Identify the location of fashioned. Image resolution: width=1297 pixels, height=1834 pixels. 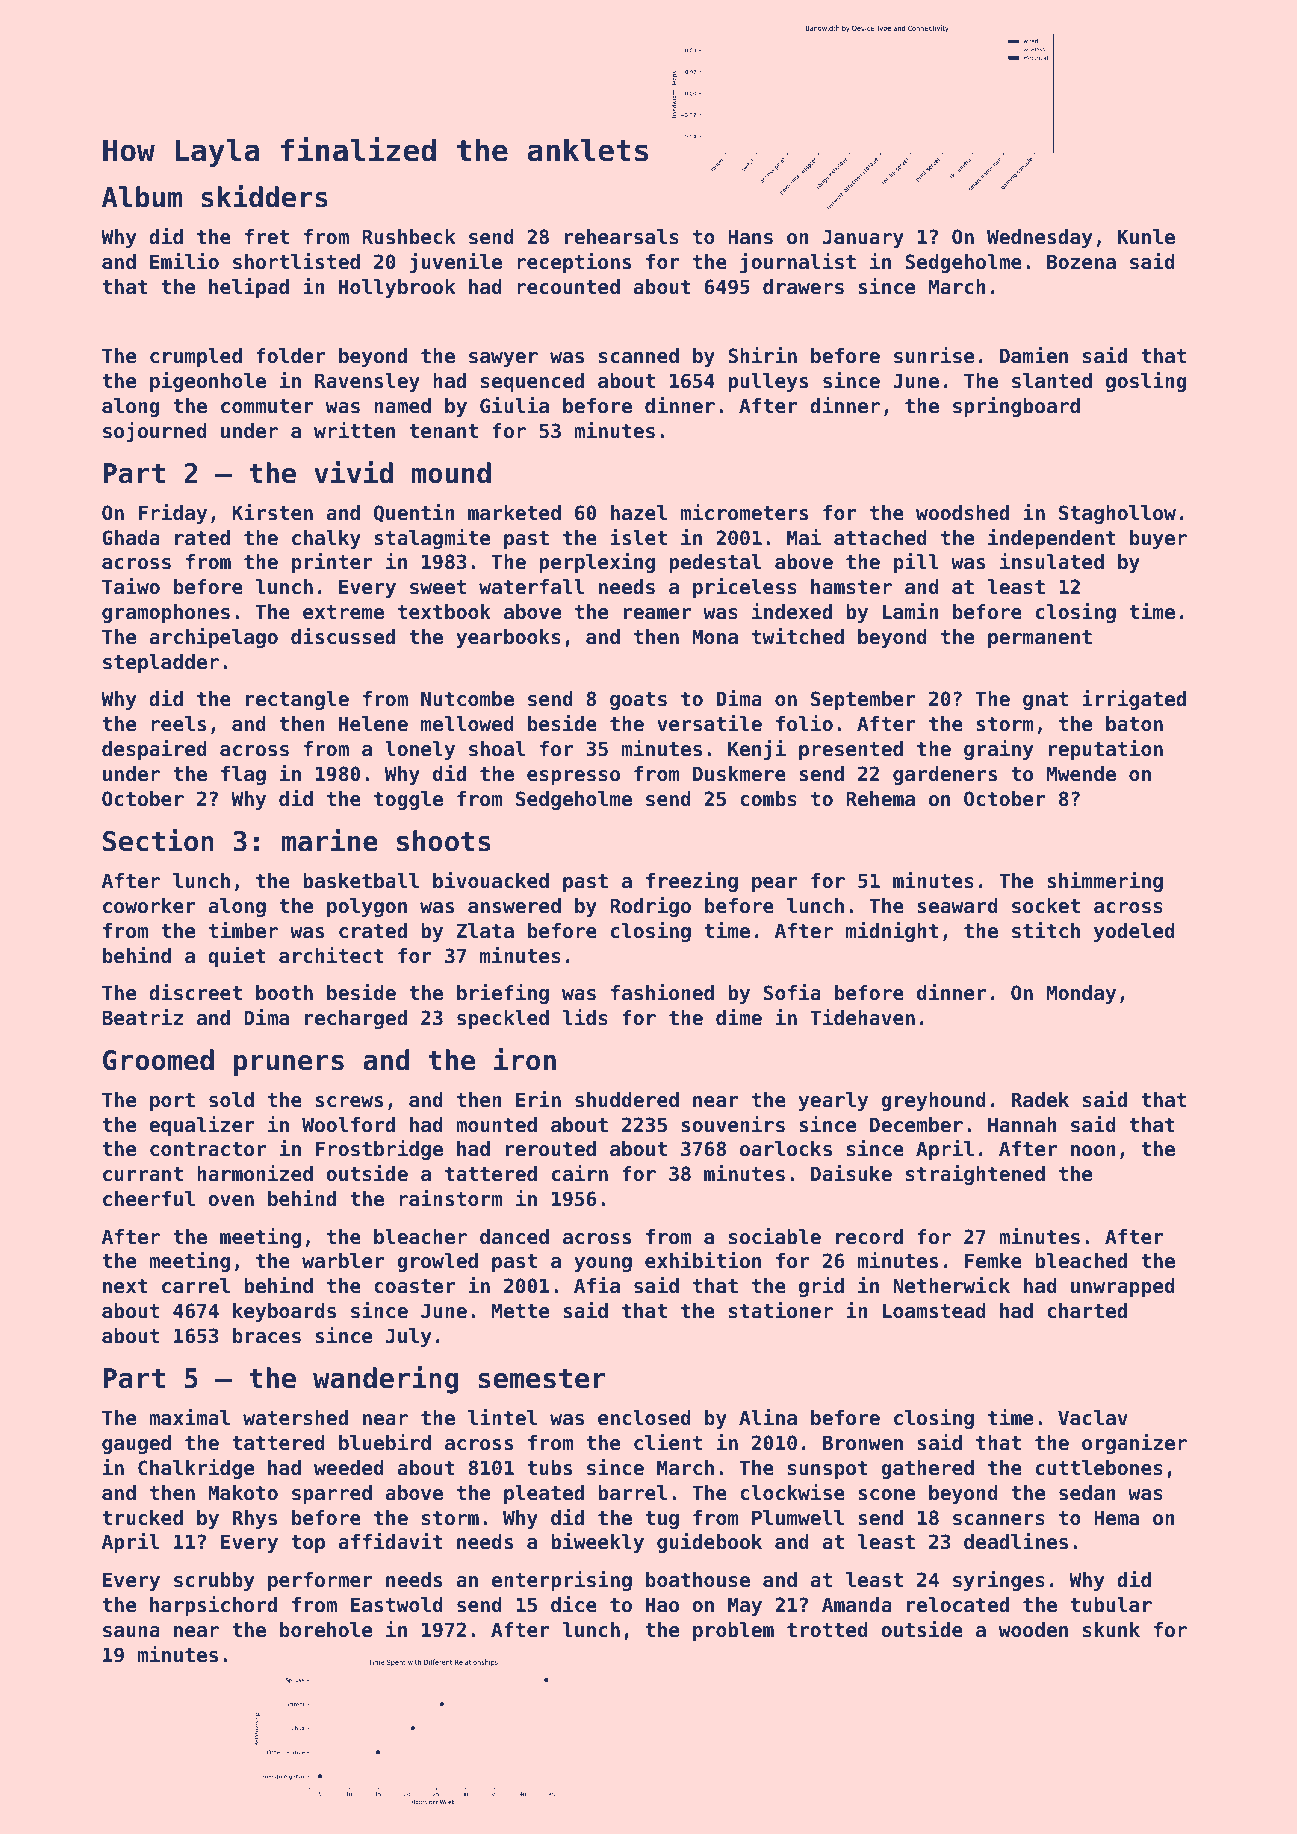
(662, 992).
